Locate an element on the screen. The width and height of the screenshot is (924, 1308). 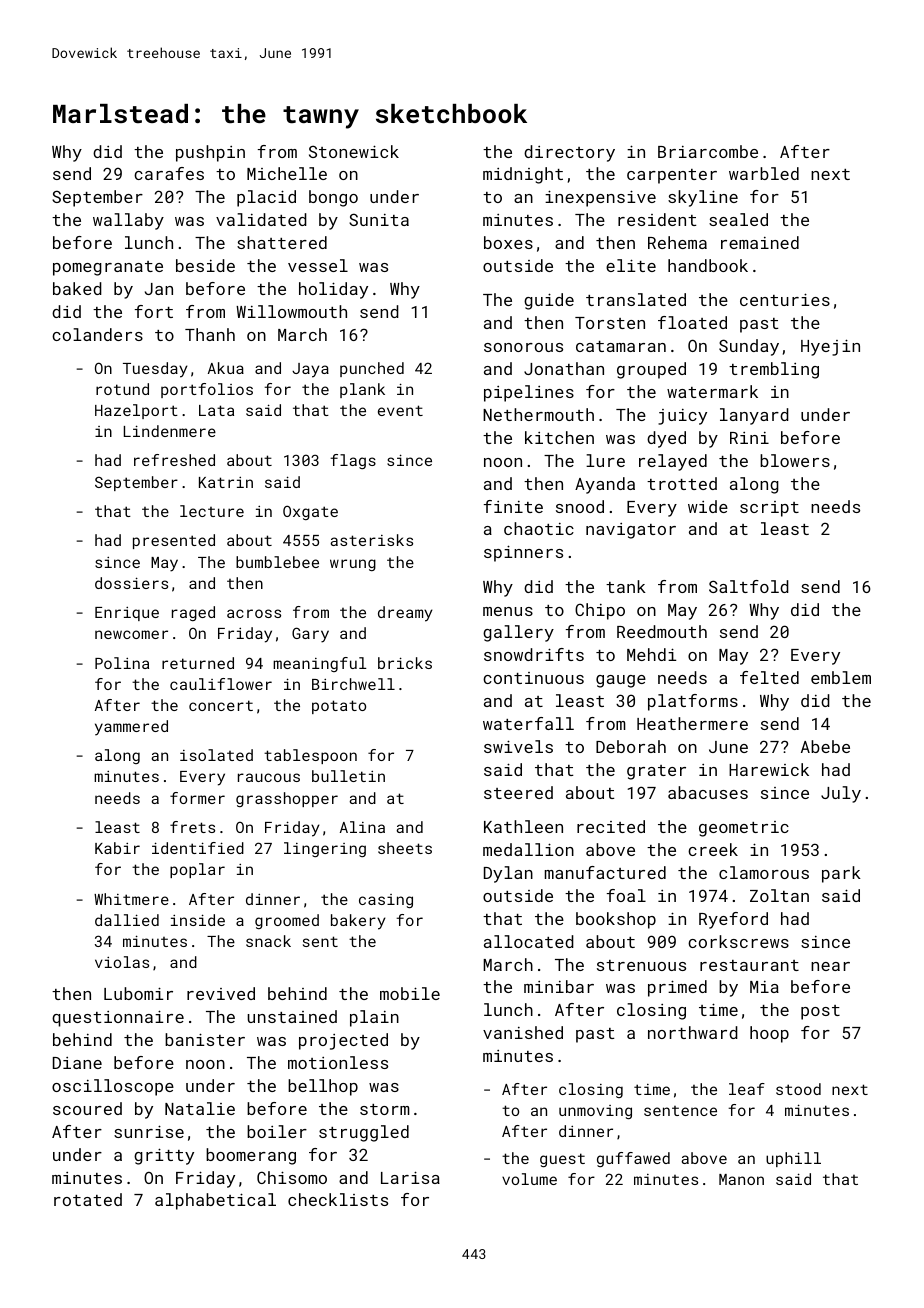
meaningful is located at coordinates (320, 664).
